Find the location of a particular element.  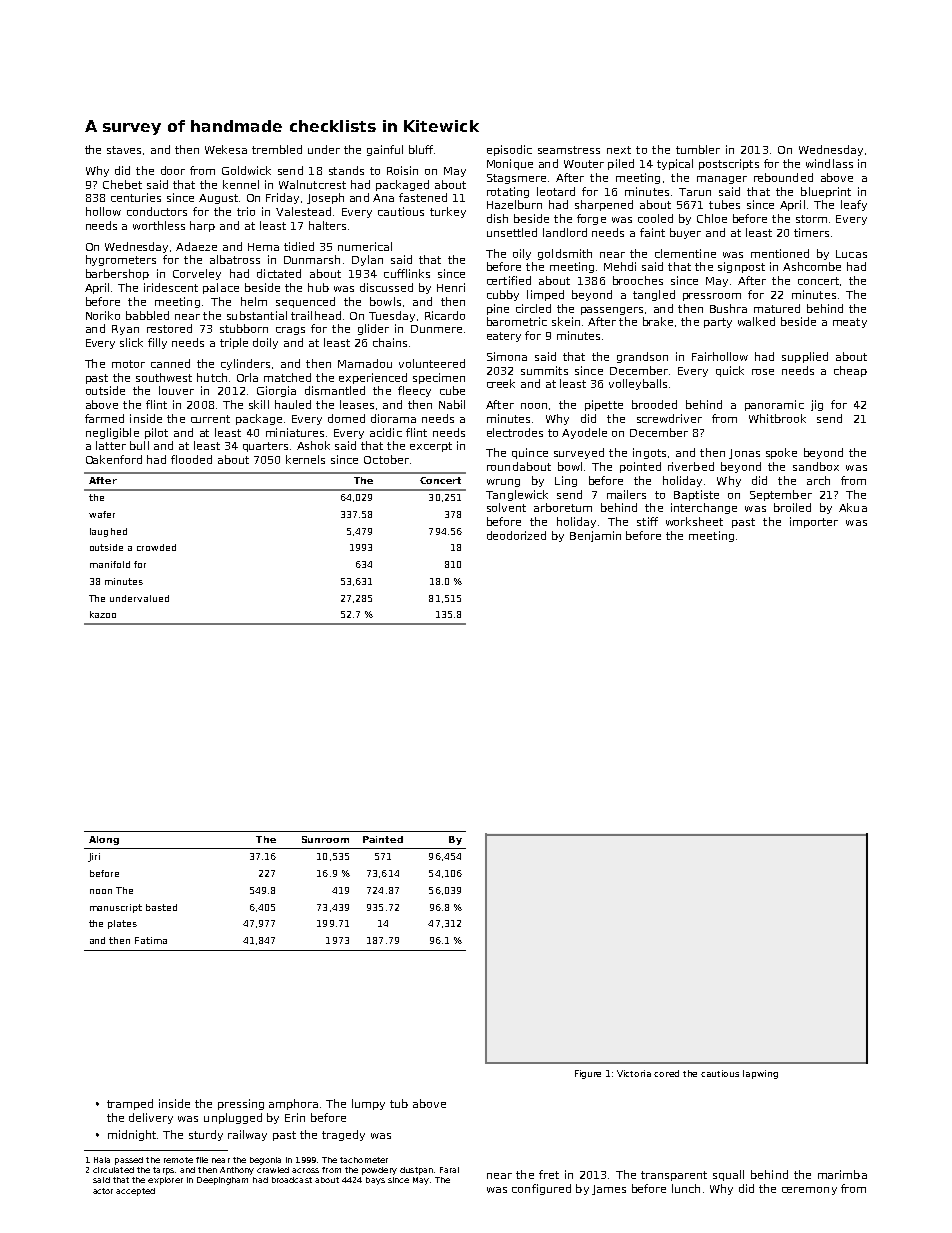

lumpy is located at coordinates (368, 1104).
